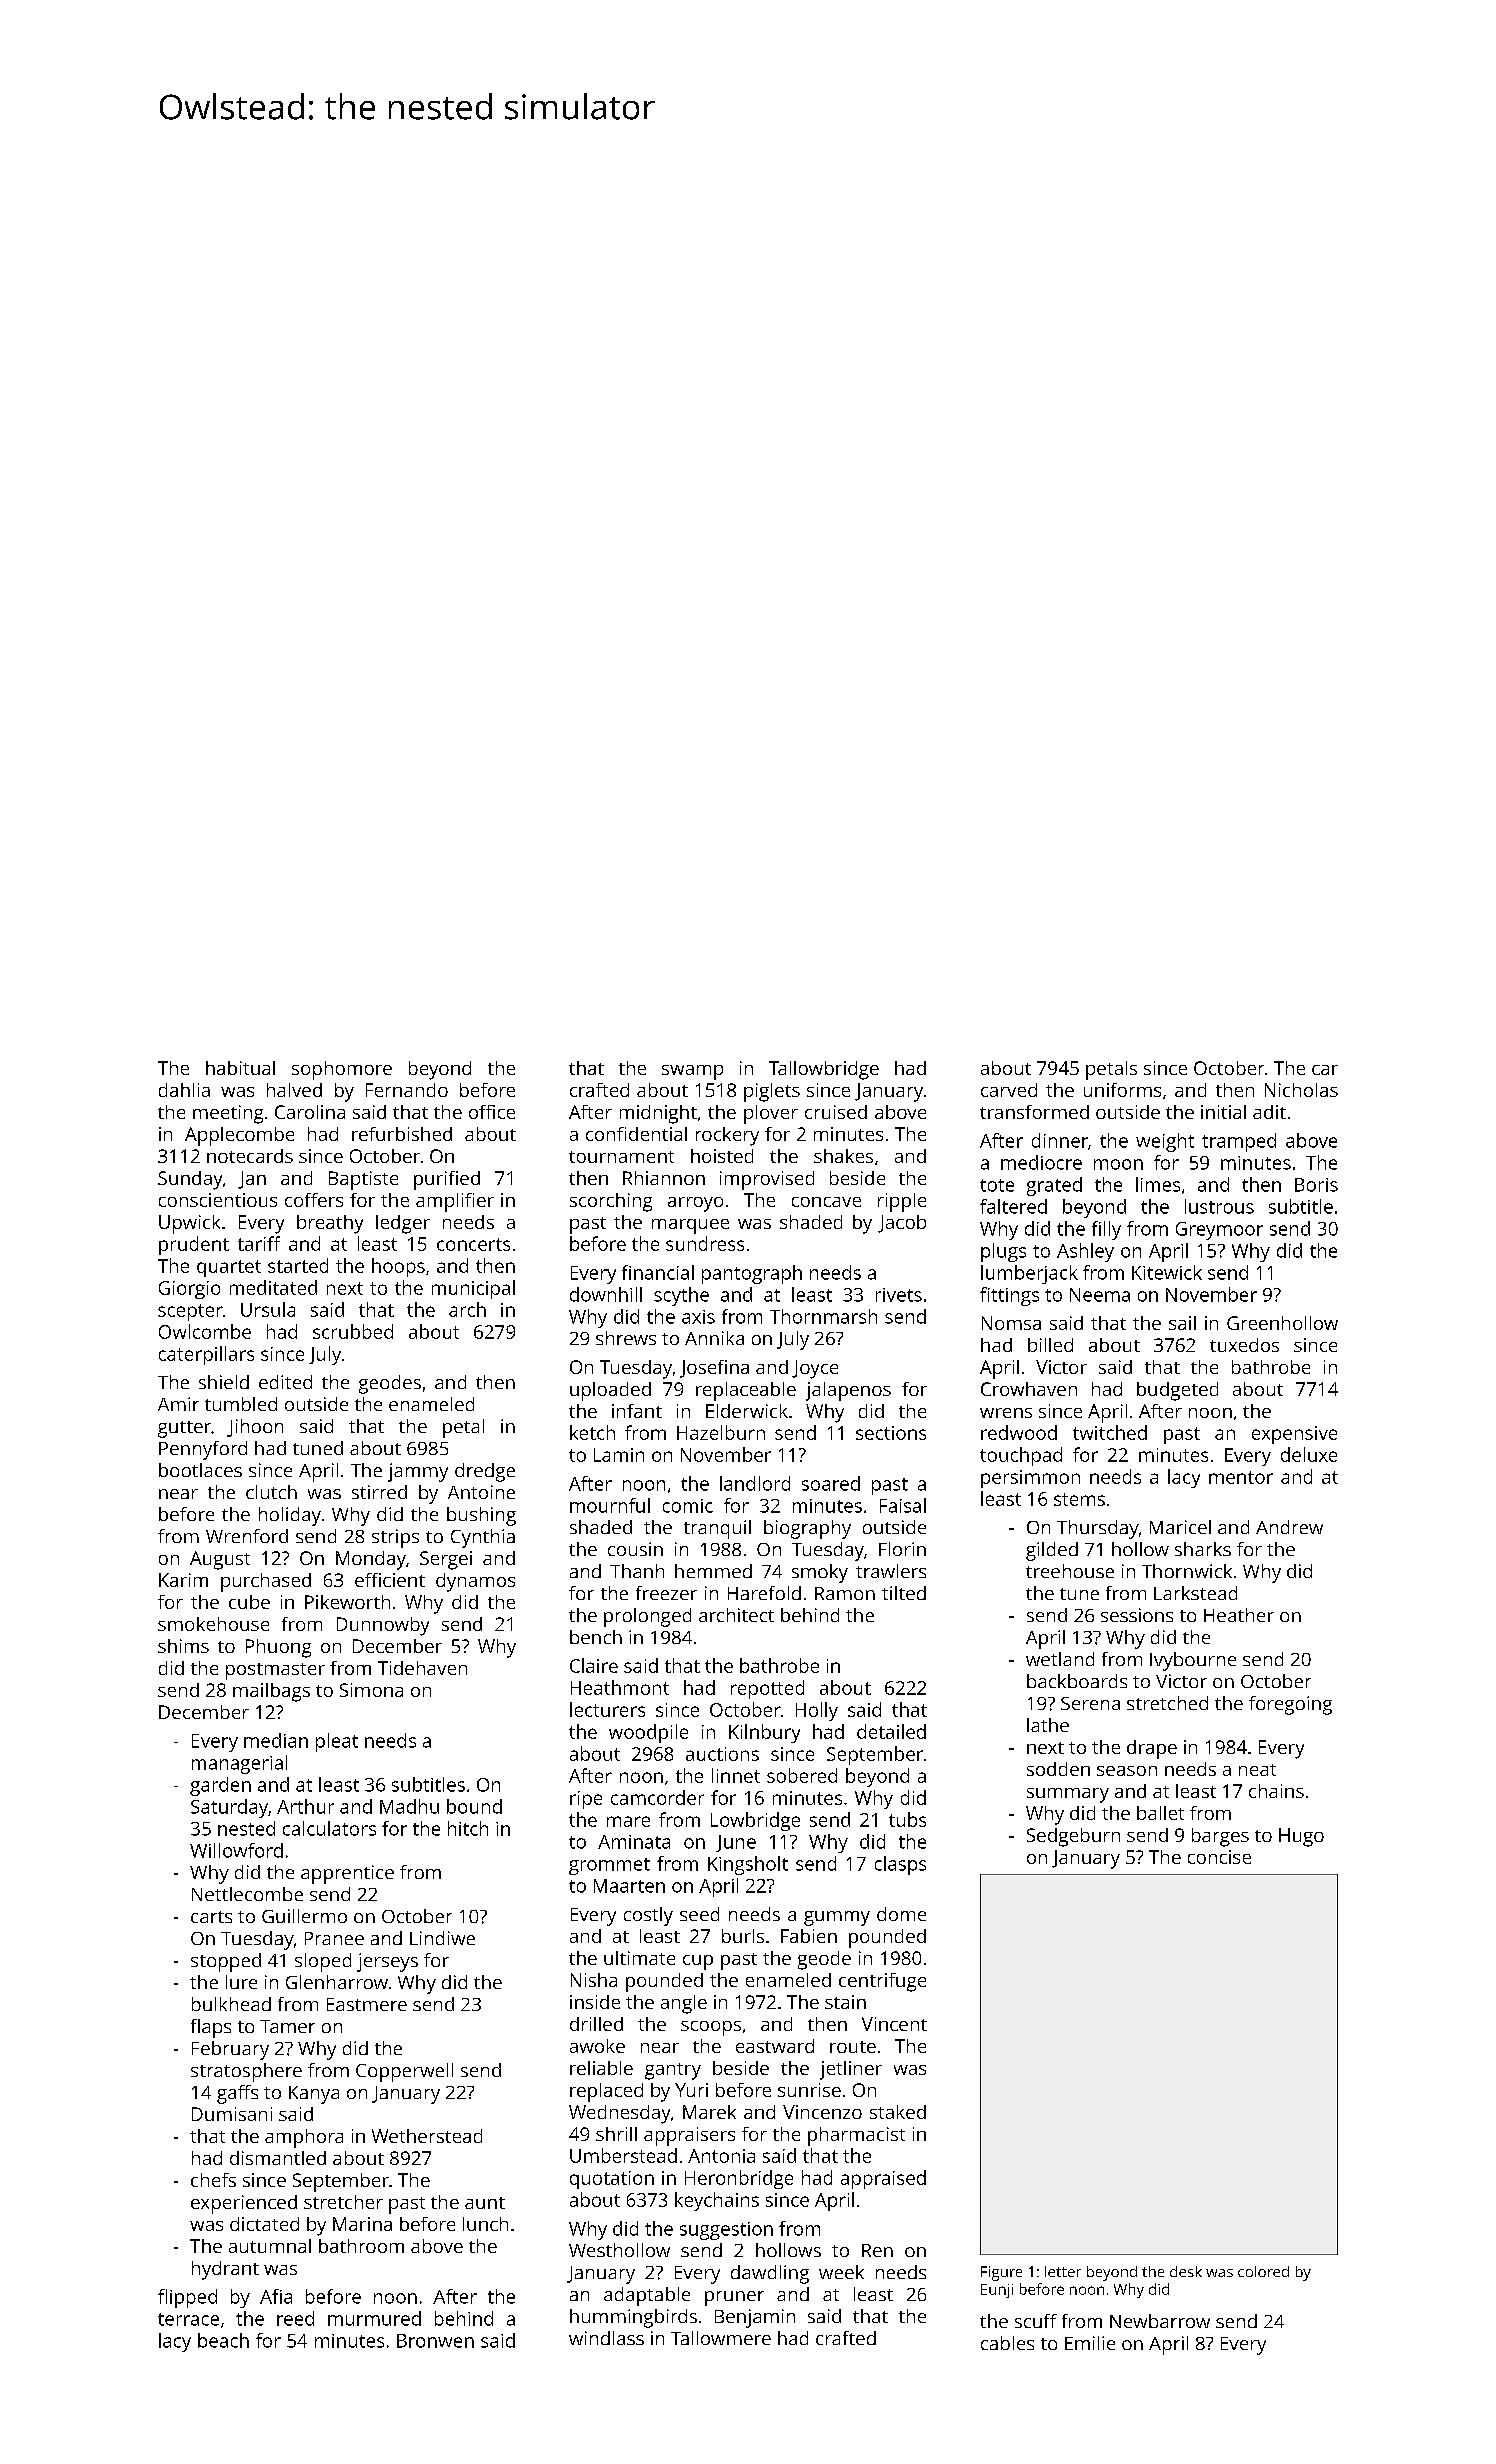 Image resolution: width=1496 pixels, height=2464 pixels. What do you see at coordinates (184, 1090) in the screenshot?
I see `dahlia` at bounding box center [184, 1090].
